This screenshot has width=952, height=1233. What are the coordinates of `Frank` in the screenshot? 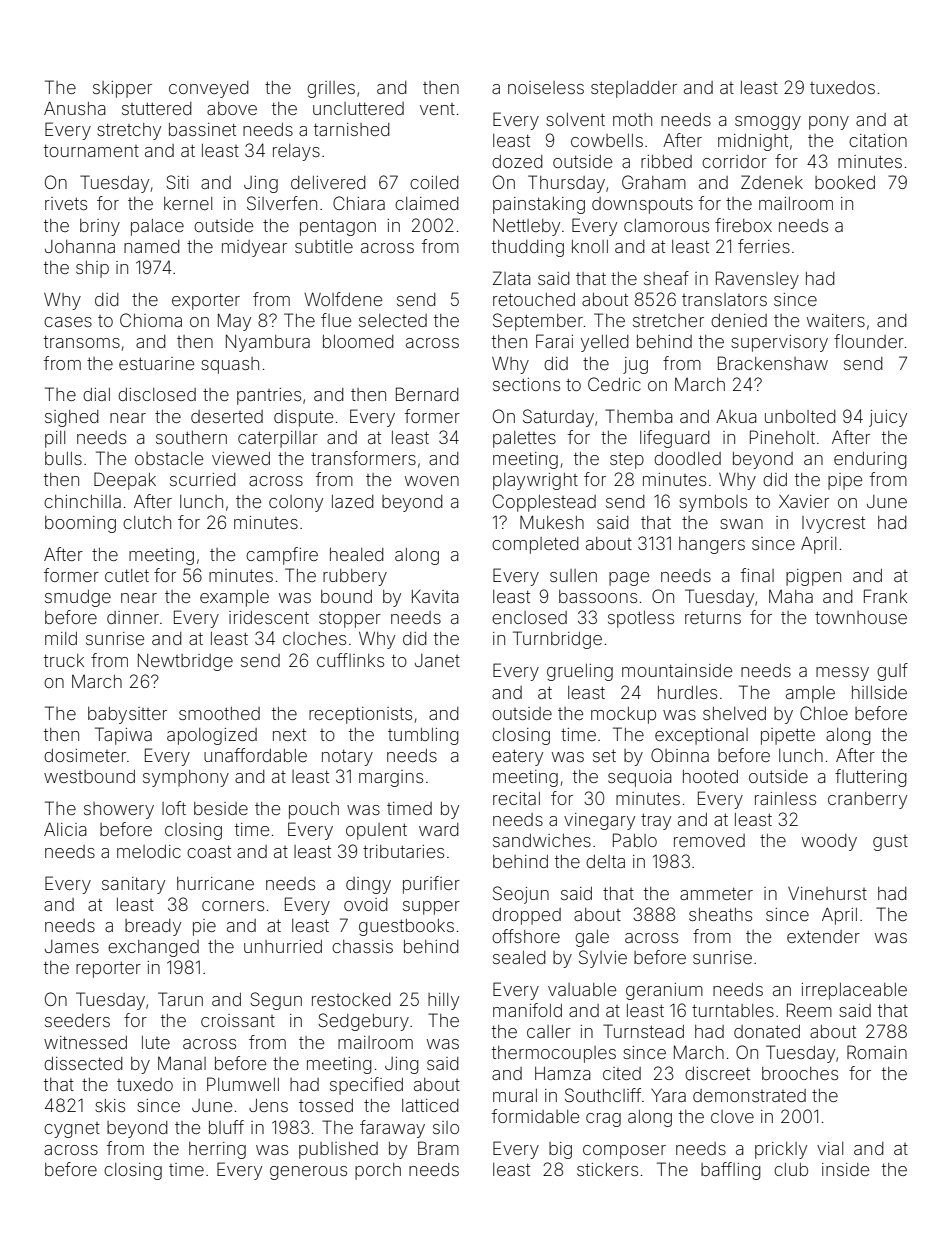 It's located at (885, 596).
